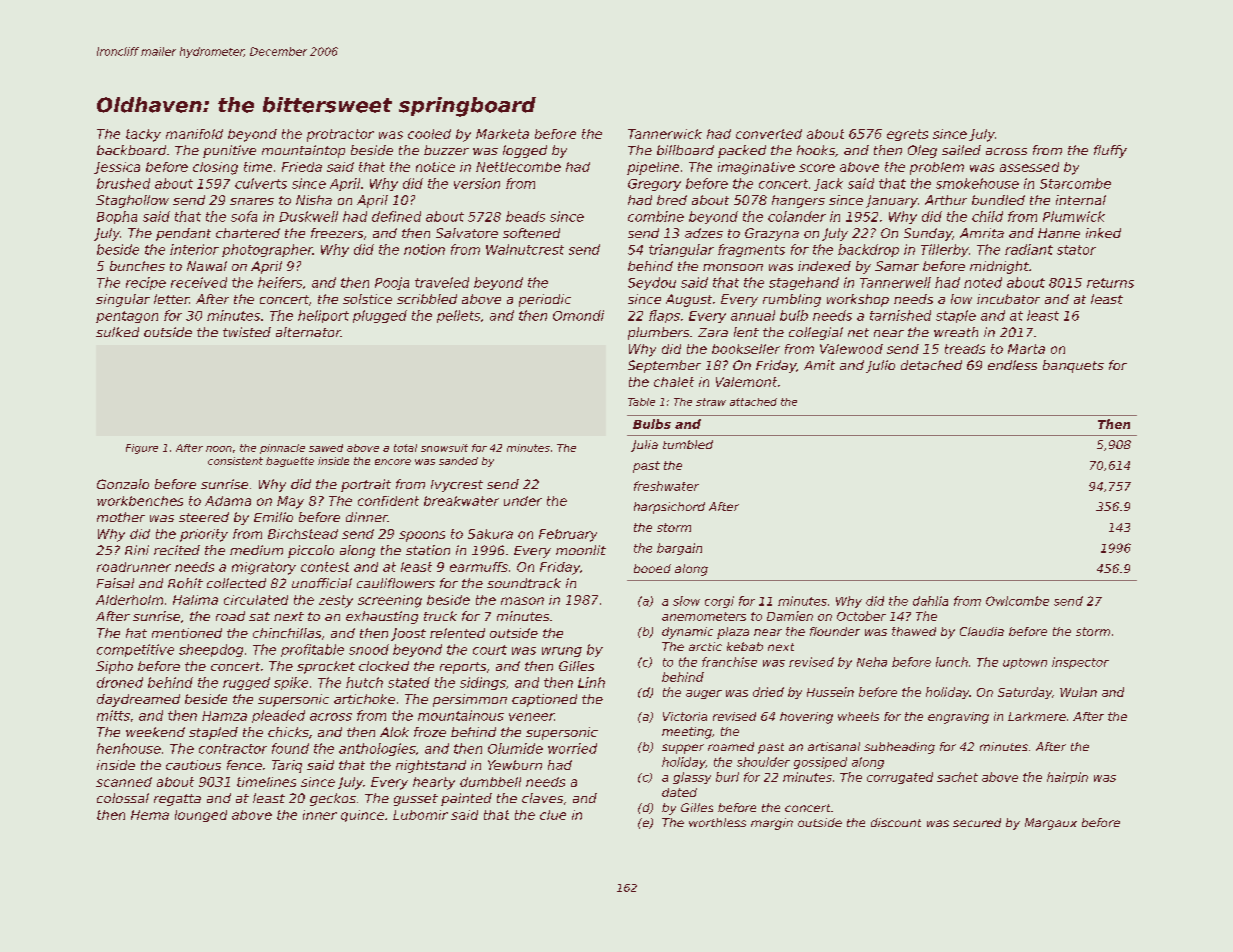 The image size is (1233, 952). Describe the element at coordinates (692, 778) in the document. I see `glassy` at that location.
